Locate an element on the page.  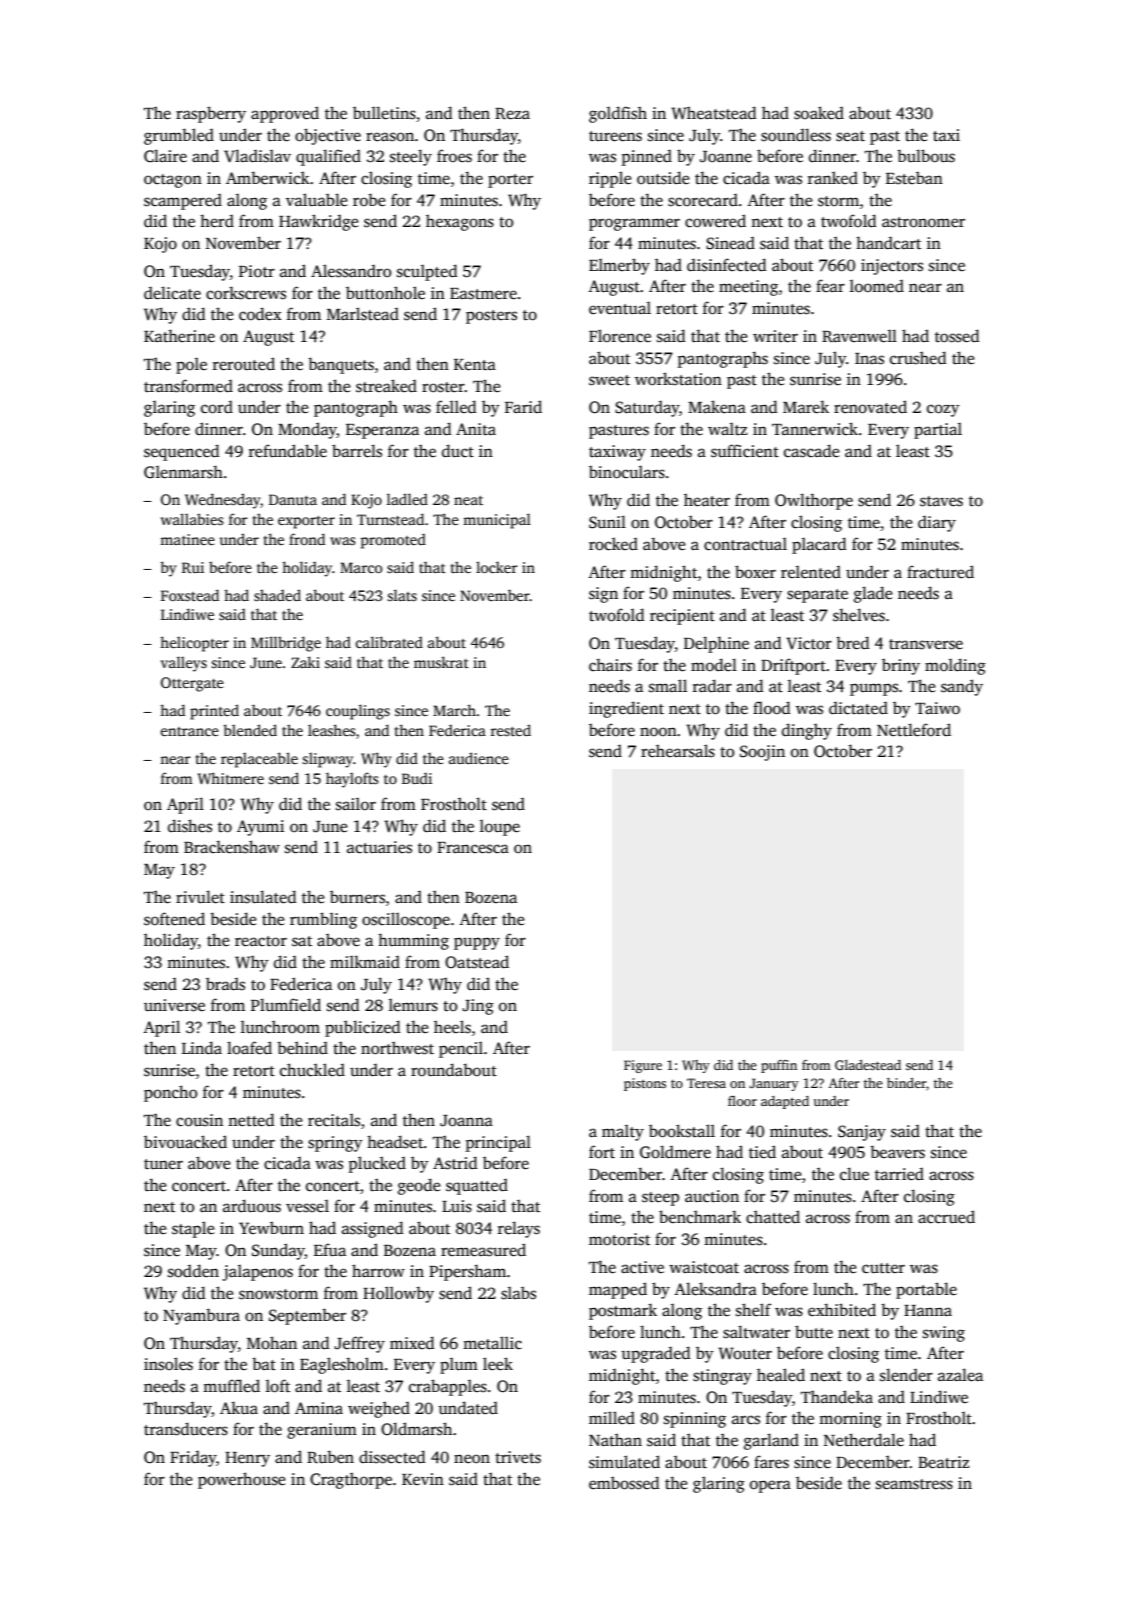
Luis is located at coordinates (457, 1206).
